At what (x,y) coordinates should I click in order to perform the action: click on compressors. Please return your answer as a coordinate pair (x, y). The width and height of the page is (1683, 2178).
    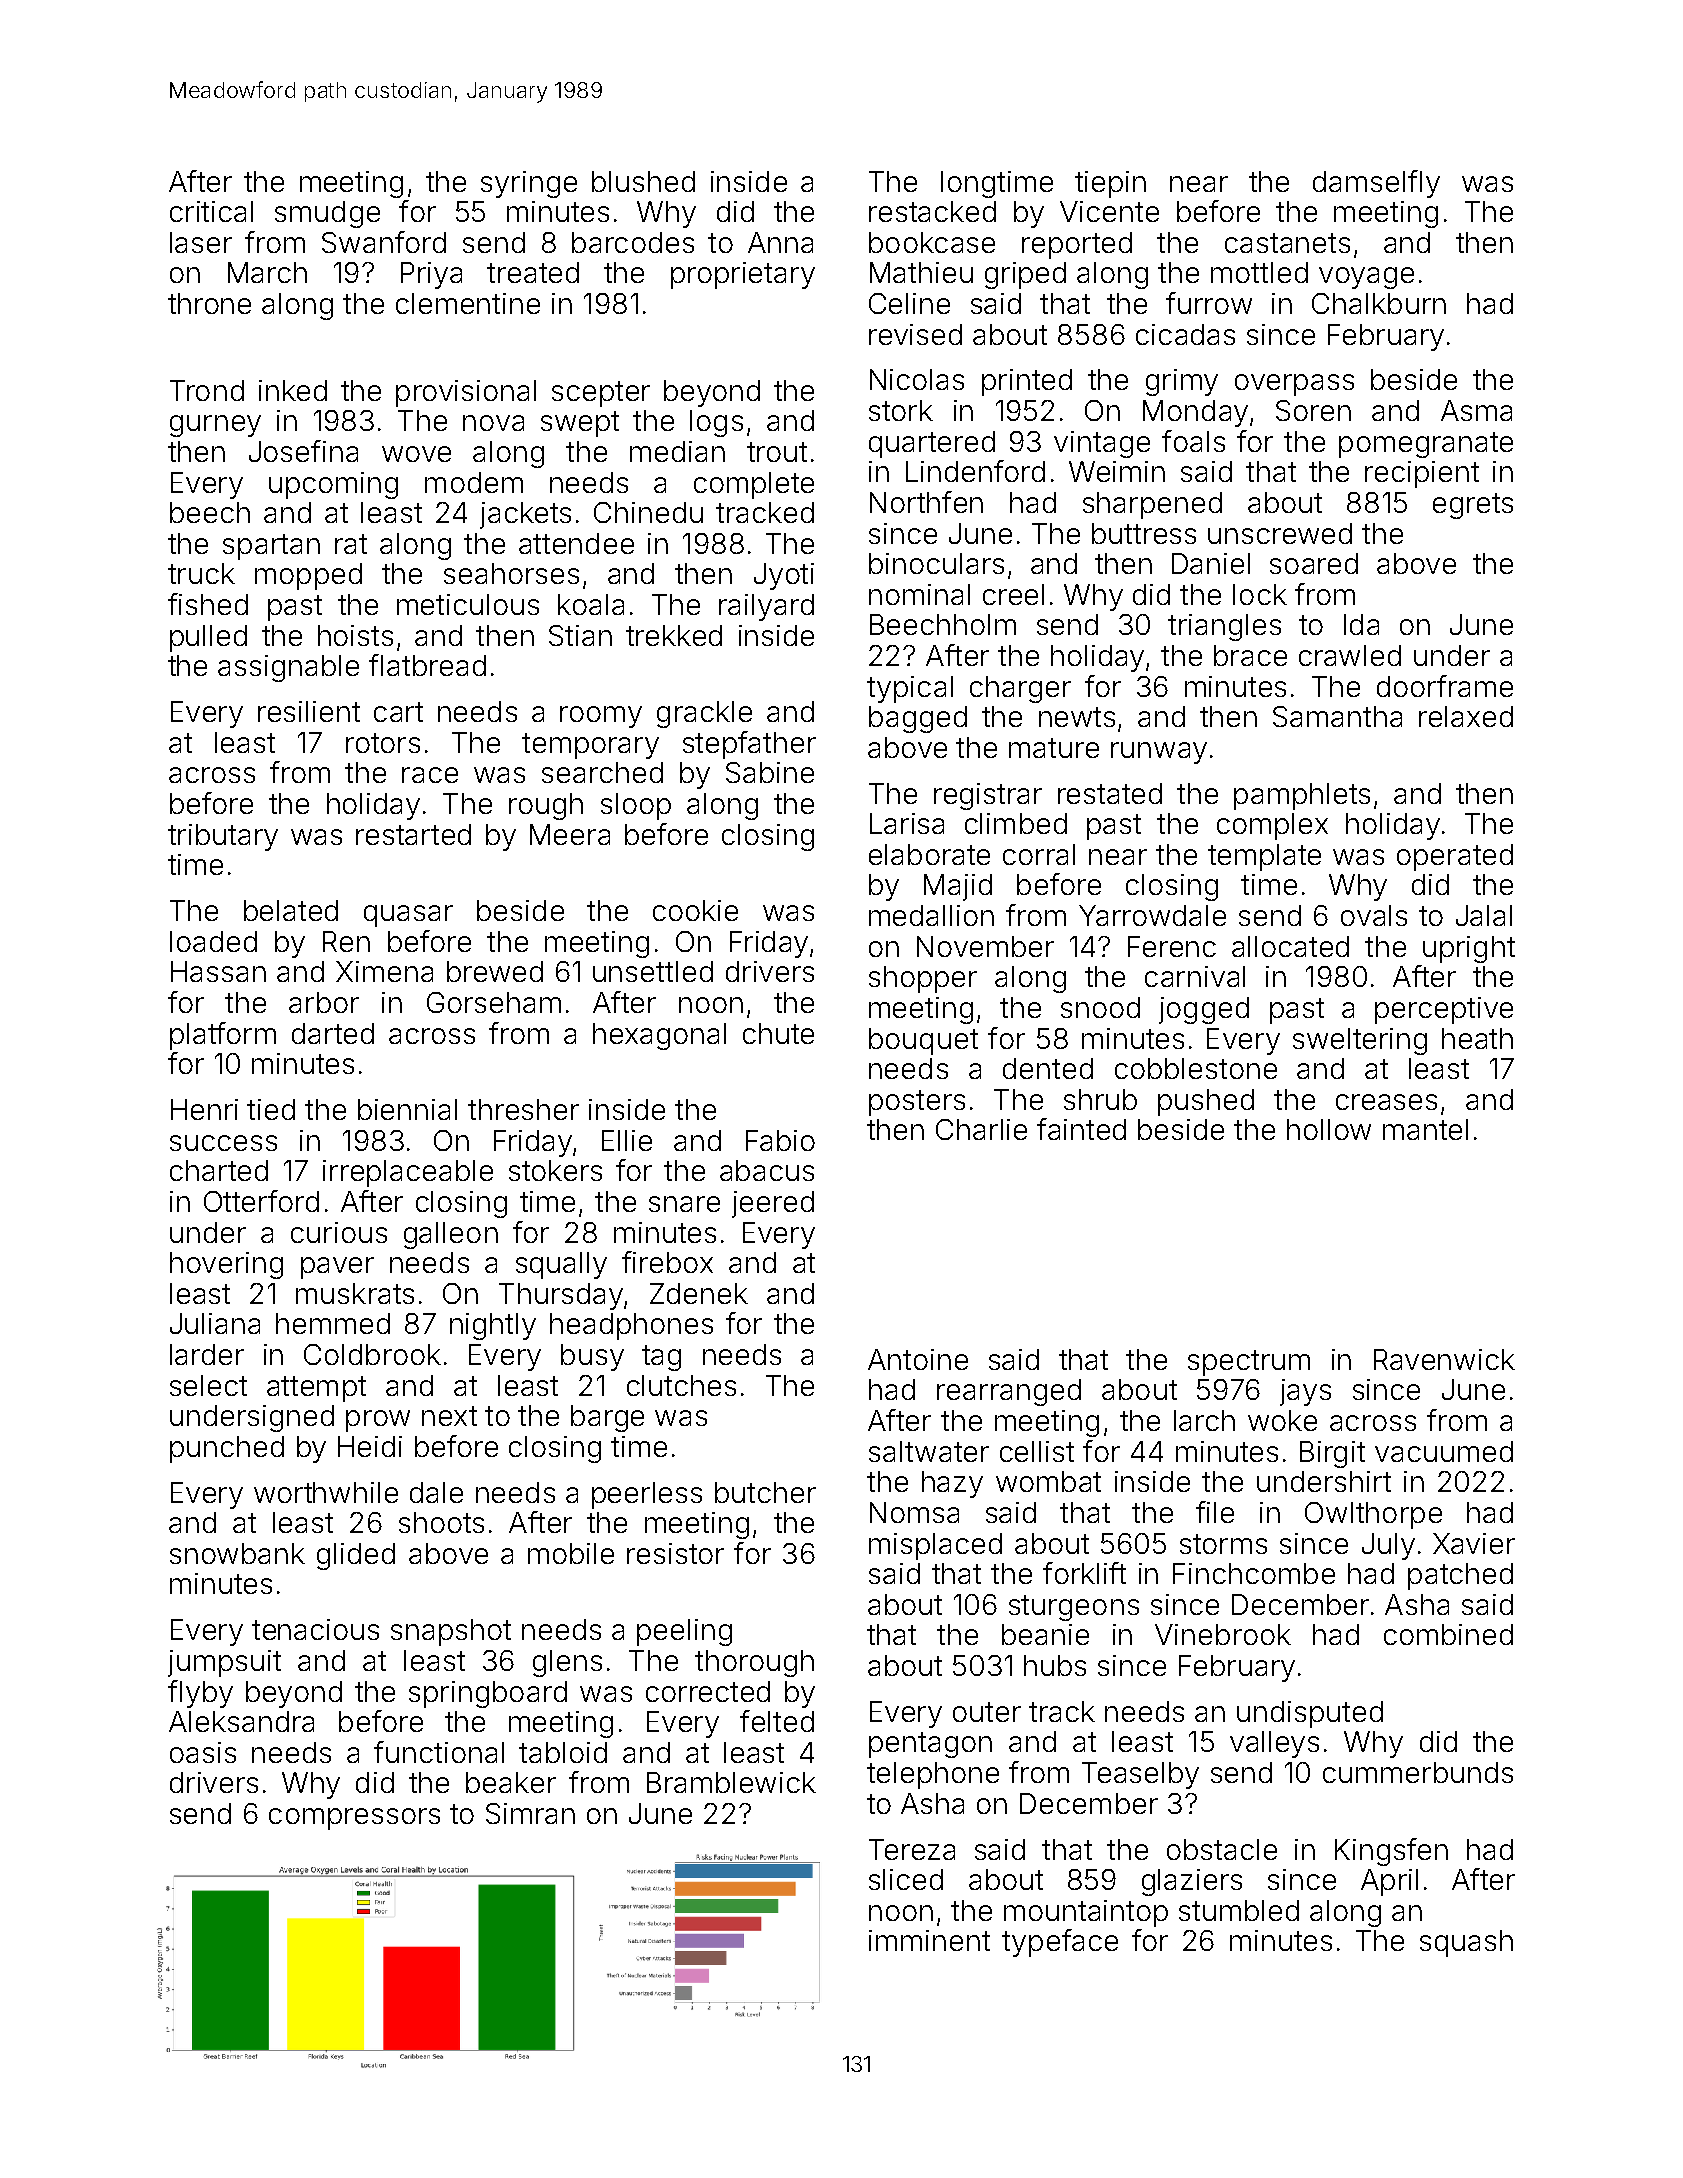
    Looking at the image, I should click on (354, 1819).
